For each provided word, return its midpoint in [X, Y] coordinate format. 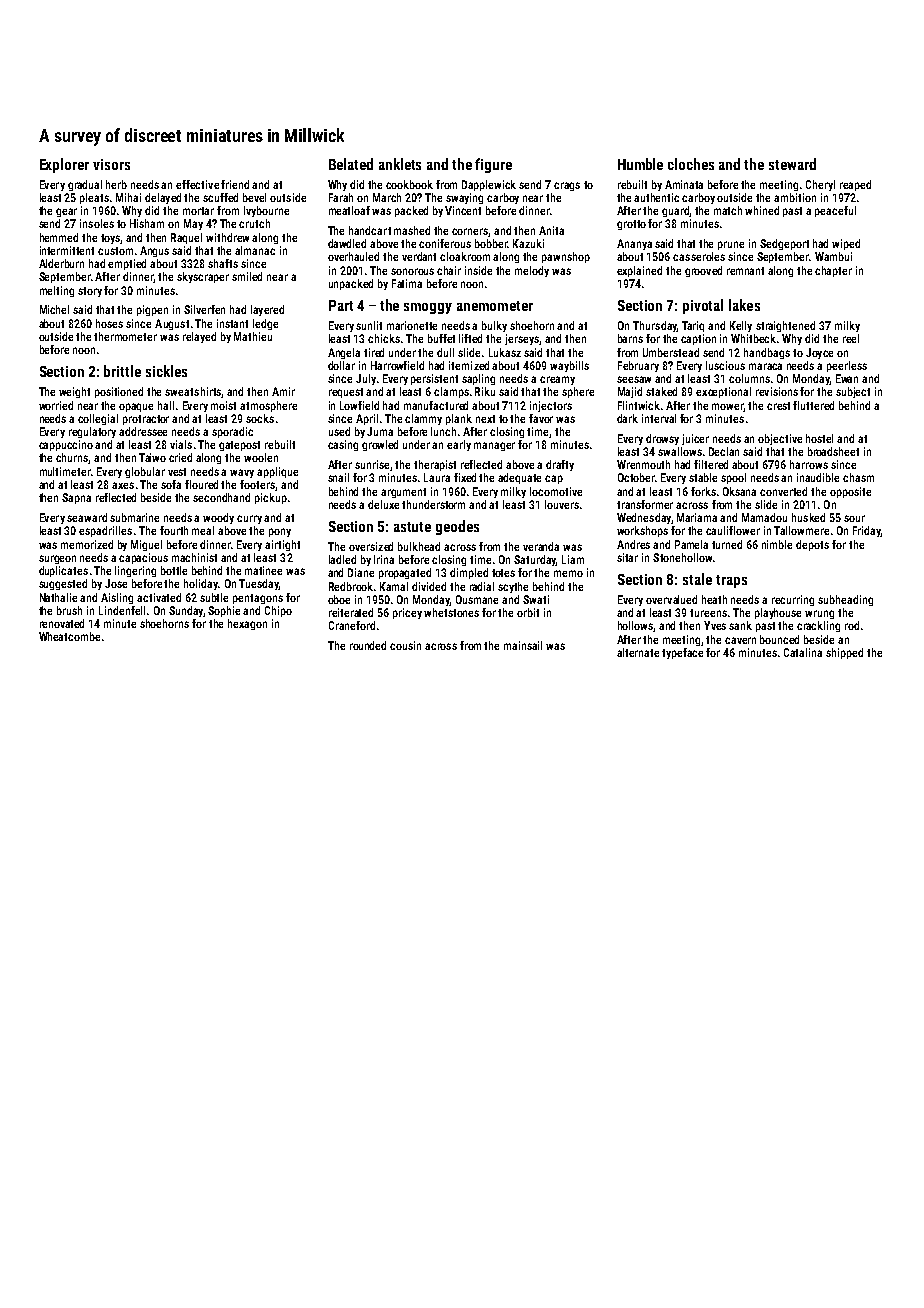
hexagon [247, 624]
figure [493, 165]
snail [338, 477]
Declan [724, 451]
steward [792, 164]
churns [72, 458]
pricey [407, 613]
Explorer [64, 165]
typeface [682, 653]
